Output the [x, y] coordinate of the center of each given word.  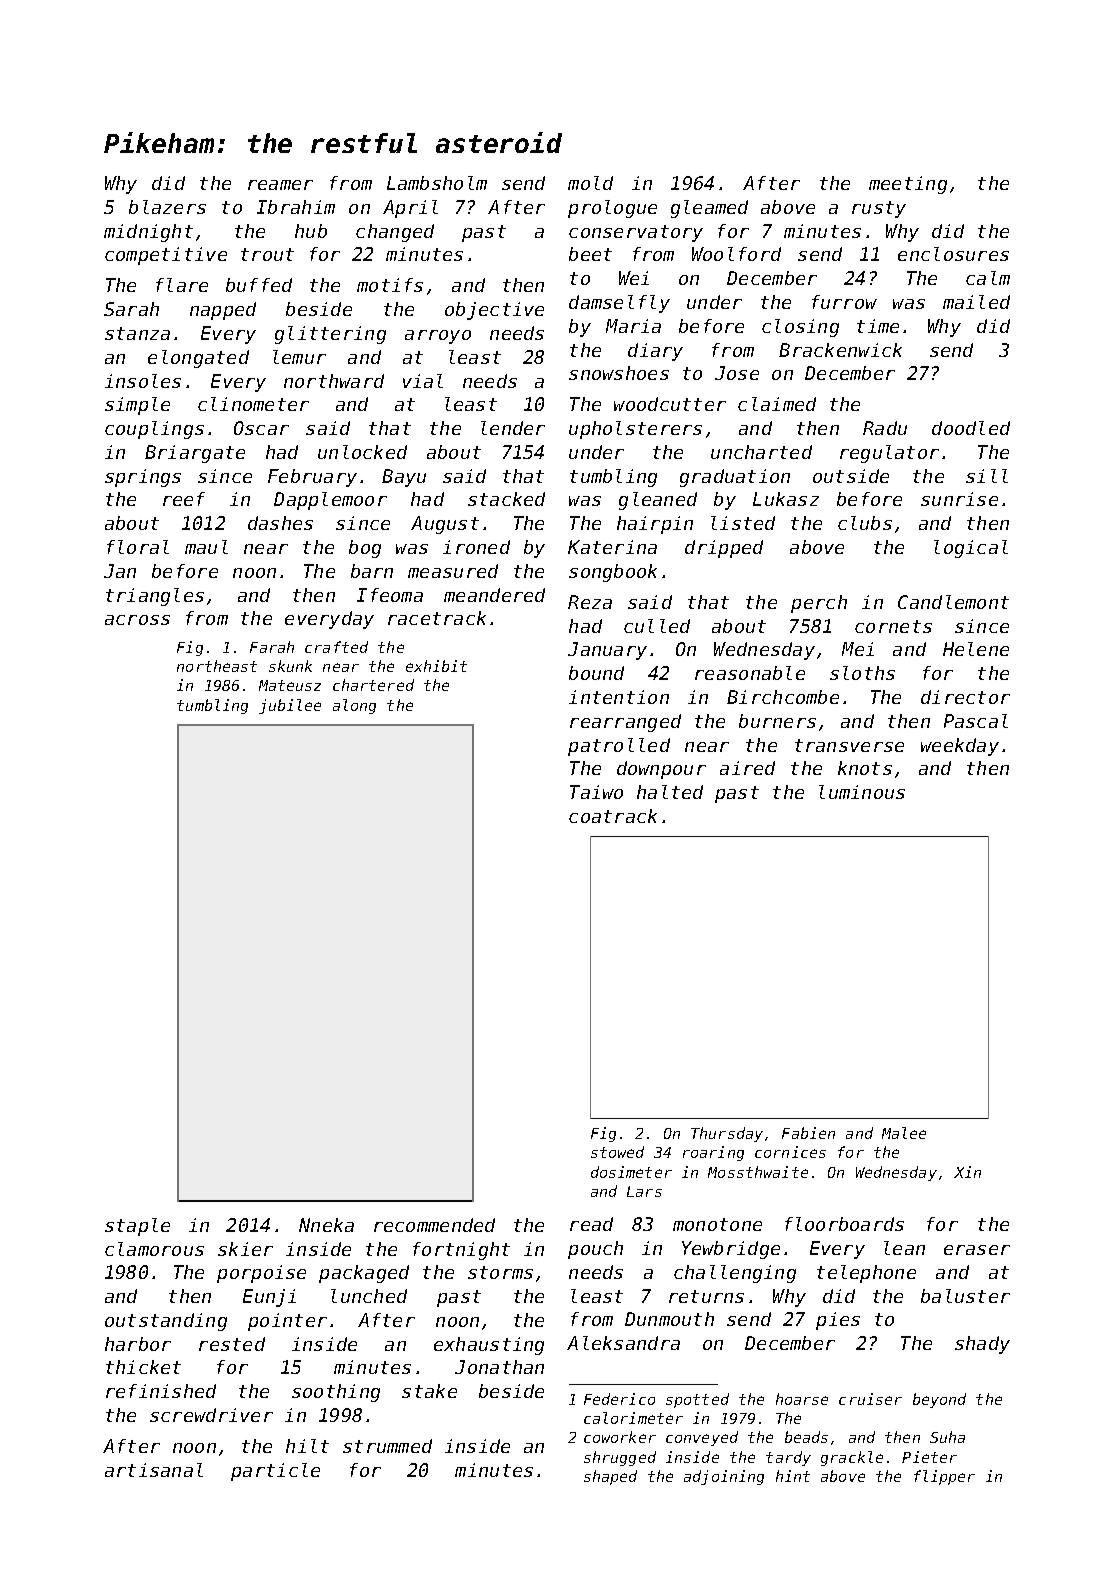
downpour [661, 770]
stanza [137, 333]
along [354, 706]
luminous [862, 792]
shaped [610, 1477]
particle [275, 1472]
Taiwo [596, 792]
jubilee [290, 706]
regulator [889, 454]
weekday [960, 747]
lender [513, 428]
